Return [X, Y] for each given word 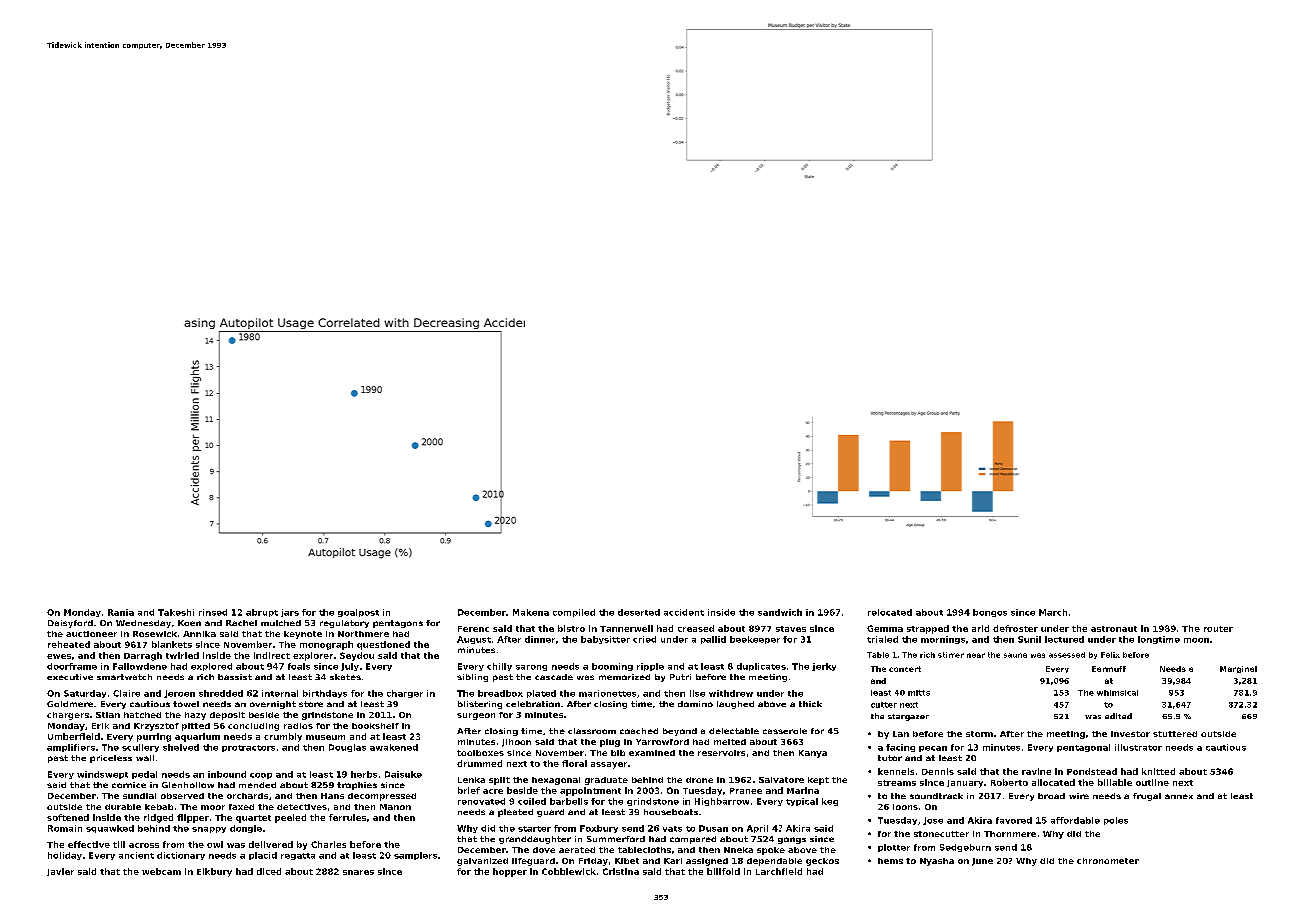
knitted [1158, 771]
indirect [272, 655]
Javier [60, 872]
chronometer [1108, 861]
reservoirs [721, 753]
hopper [510, 872]
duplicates [761, 667]
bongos [990, 613]
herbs [364, 774]
